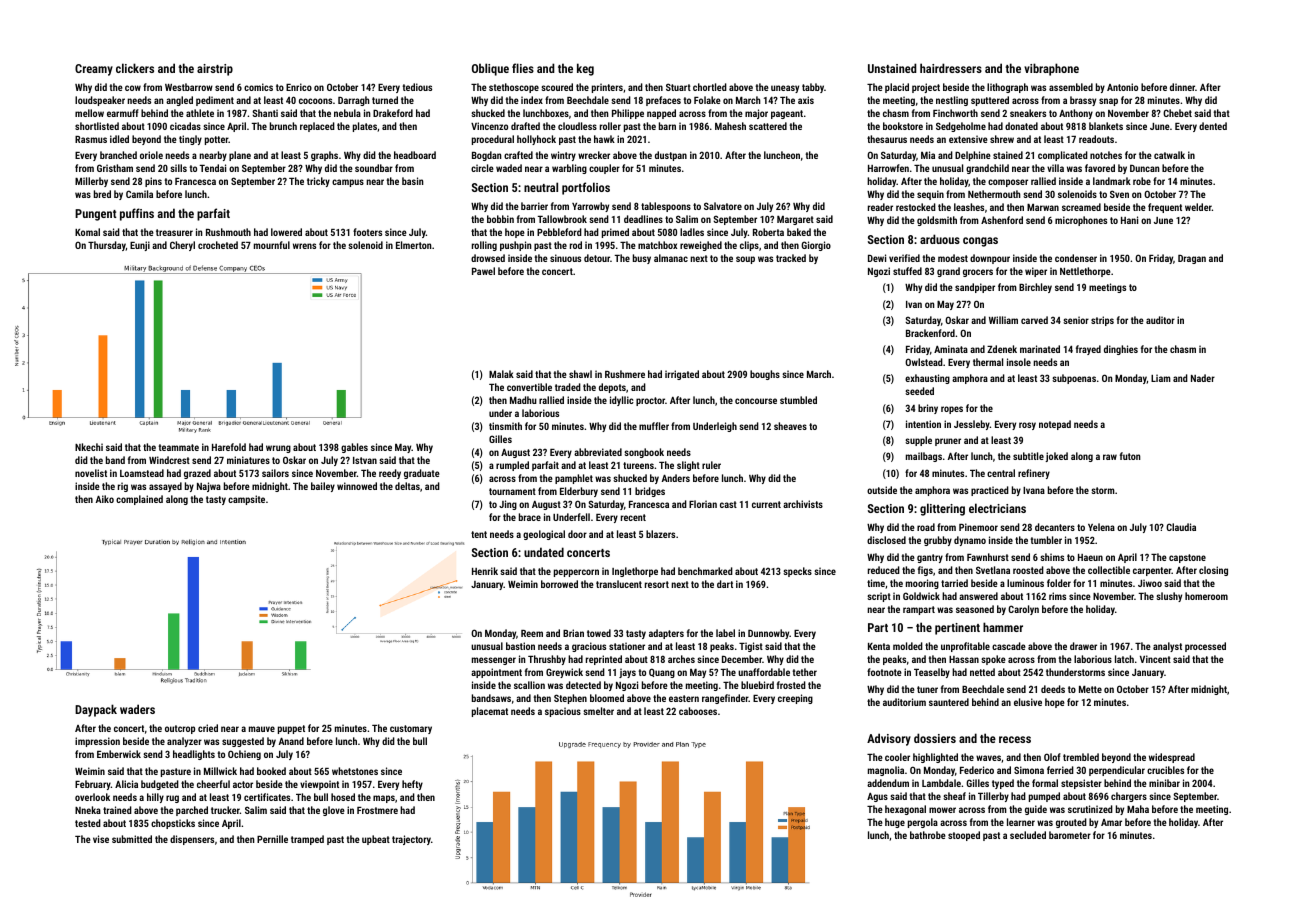 This document has height=924, width=1308. What do you see at coordinates (666, 634) in the document?
I see `adapters` at bounding box center [666, 634].
